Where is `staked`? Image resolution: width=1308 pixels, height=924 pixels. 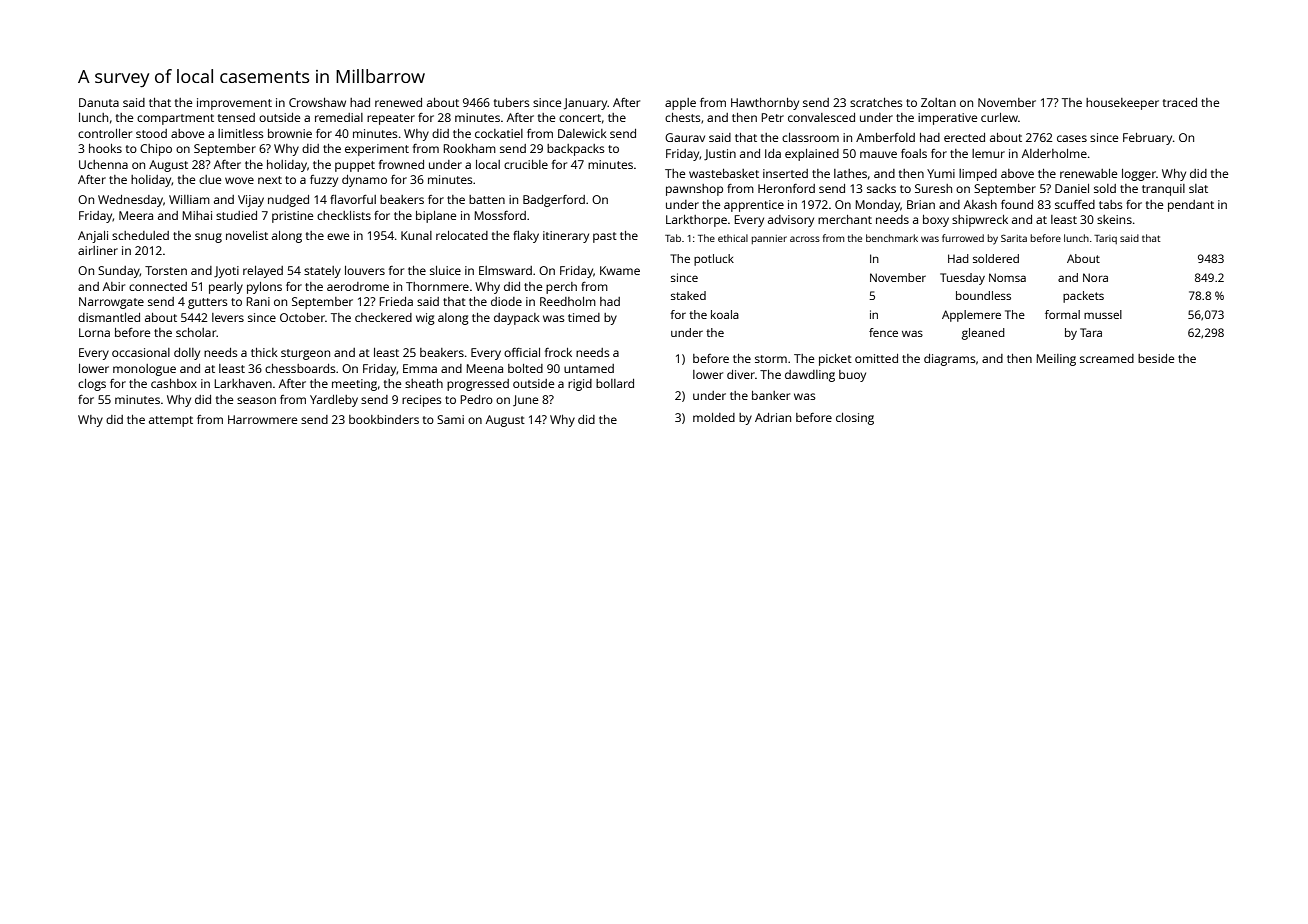 staked is located at coordinates (688, 295).
